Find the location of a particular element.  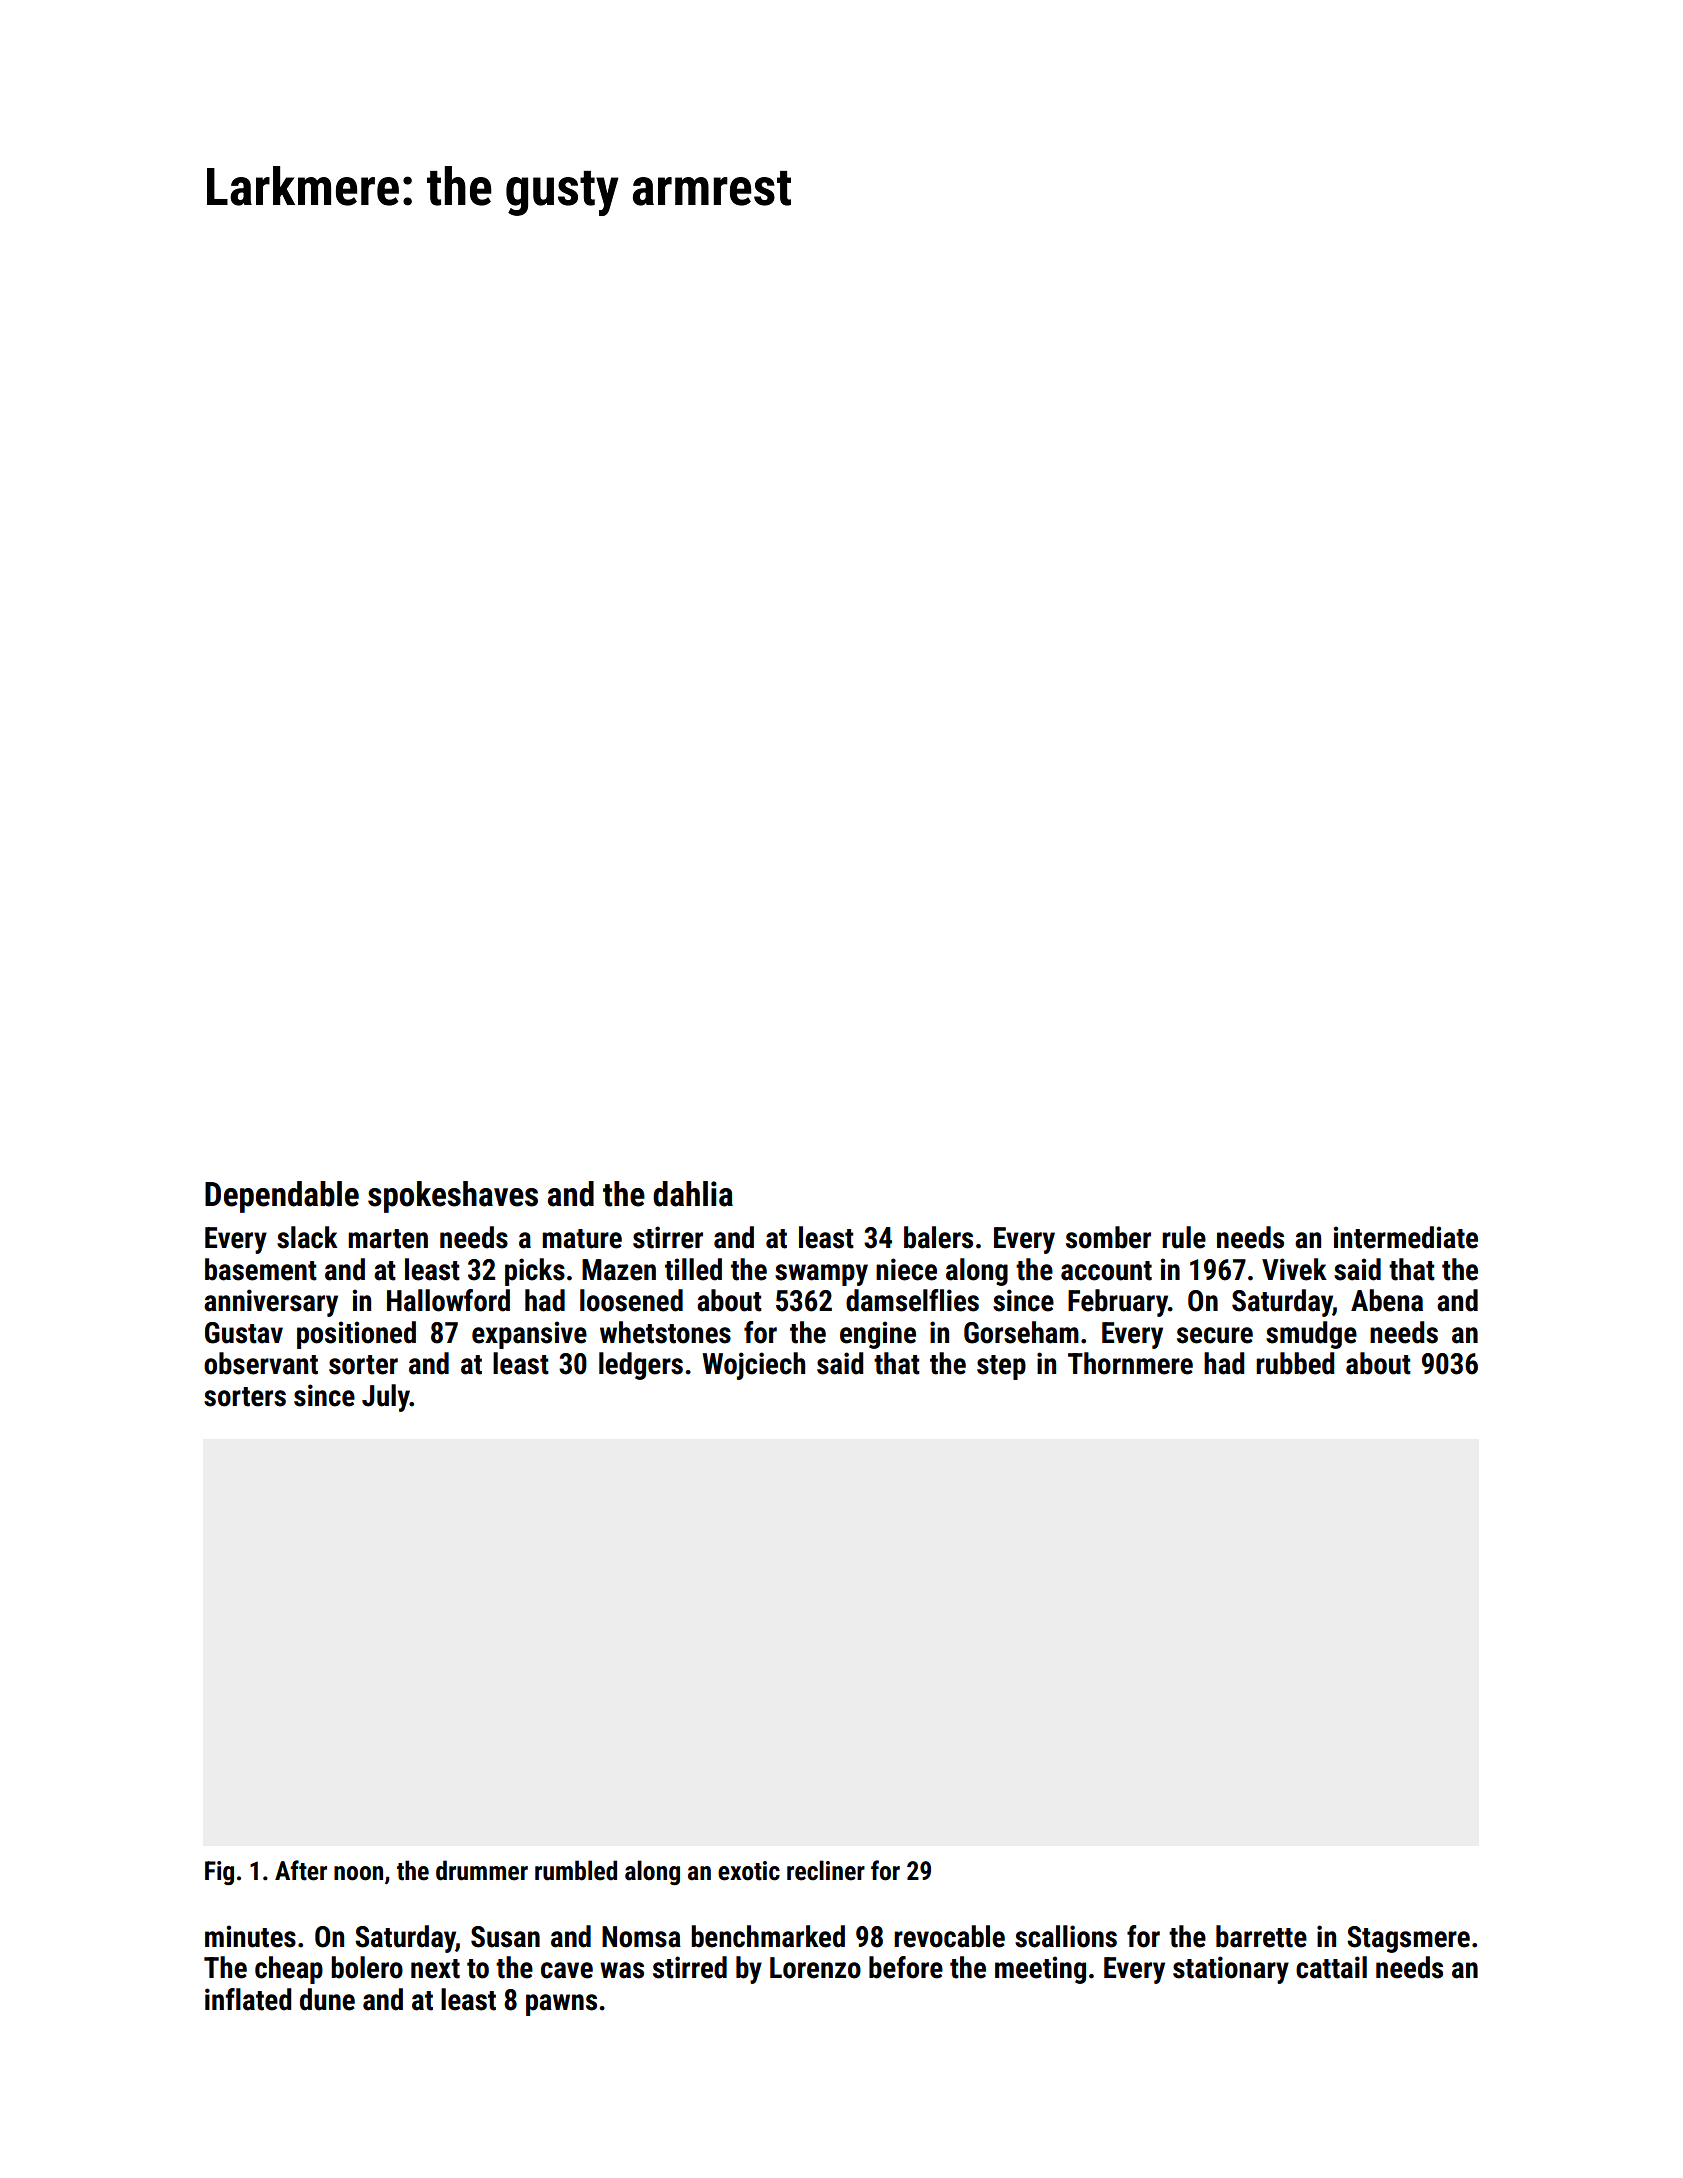

meeting is located at coordinates (1040, 1970).
